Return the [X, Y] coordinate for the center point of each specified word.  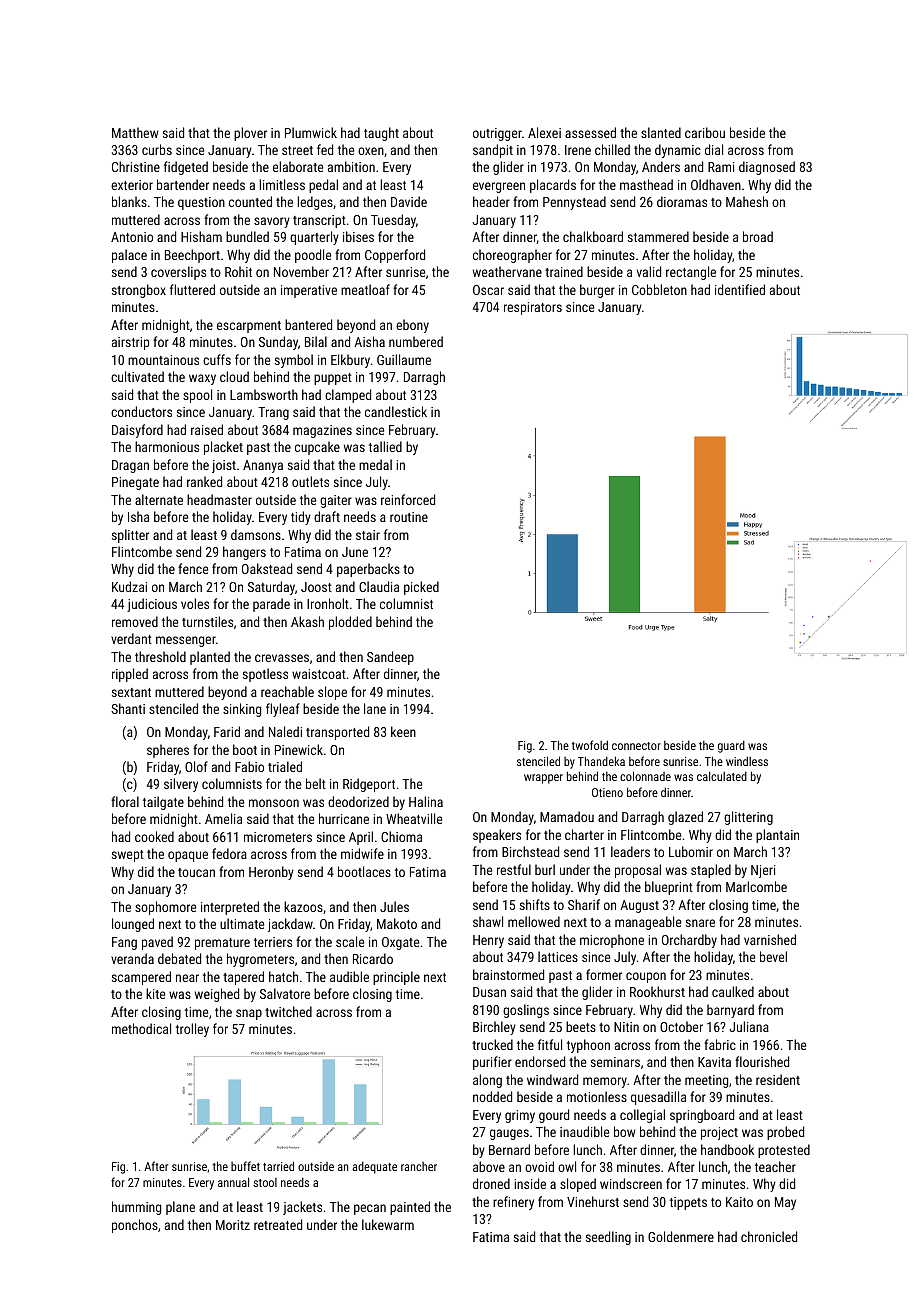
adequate [374, 1168]
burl [545, 869]
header [491, 201]
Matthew [135, 132]
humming [136, 1208]
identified [740, 289]
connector [636, 746]
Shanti [128, 708]
